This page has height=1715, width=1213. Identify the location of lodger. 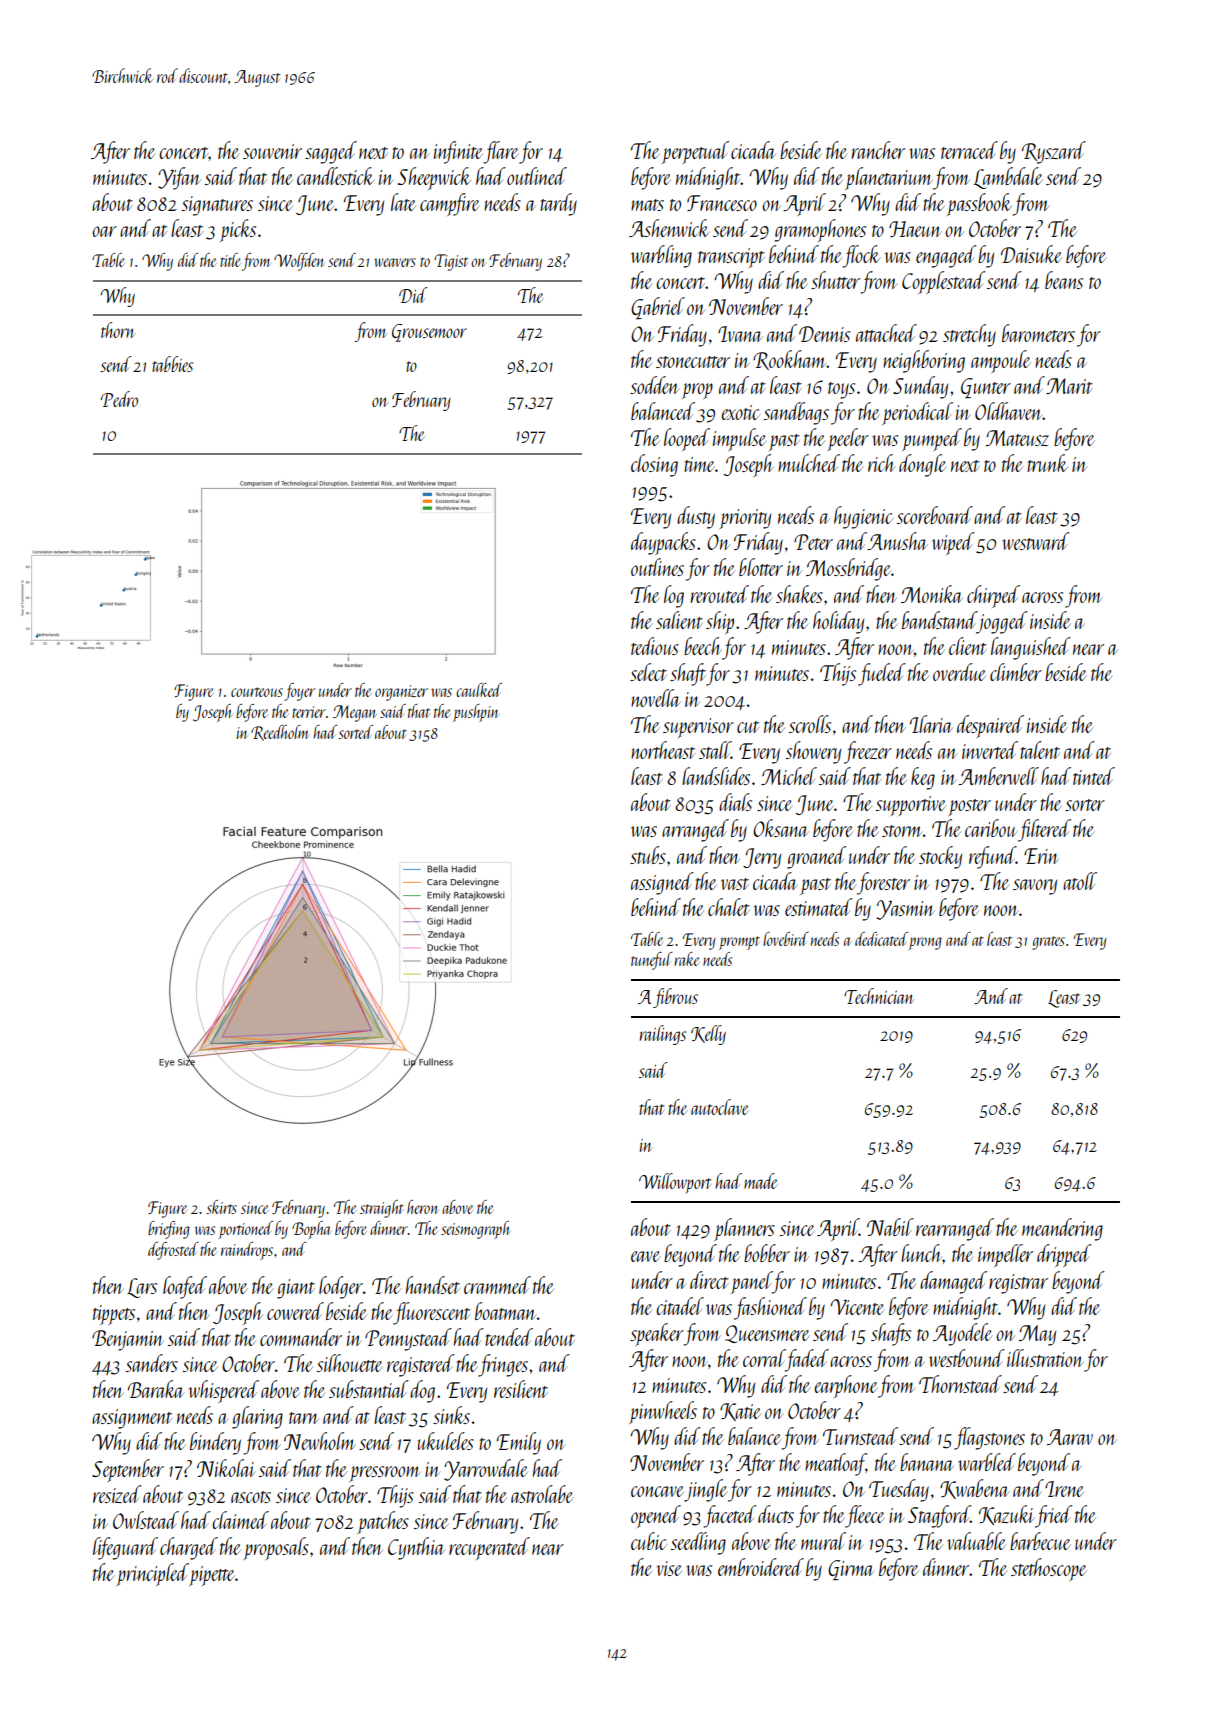
(341, 1287).
